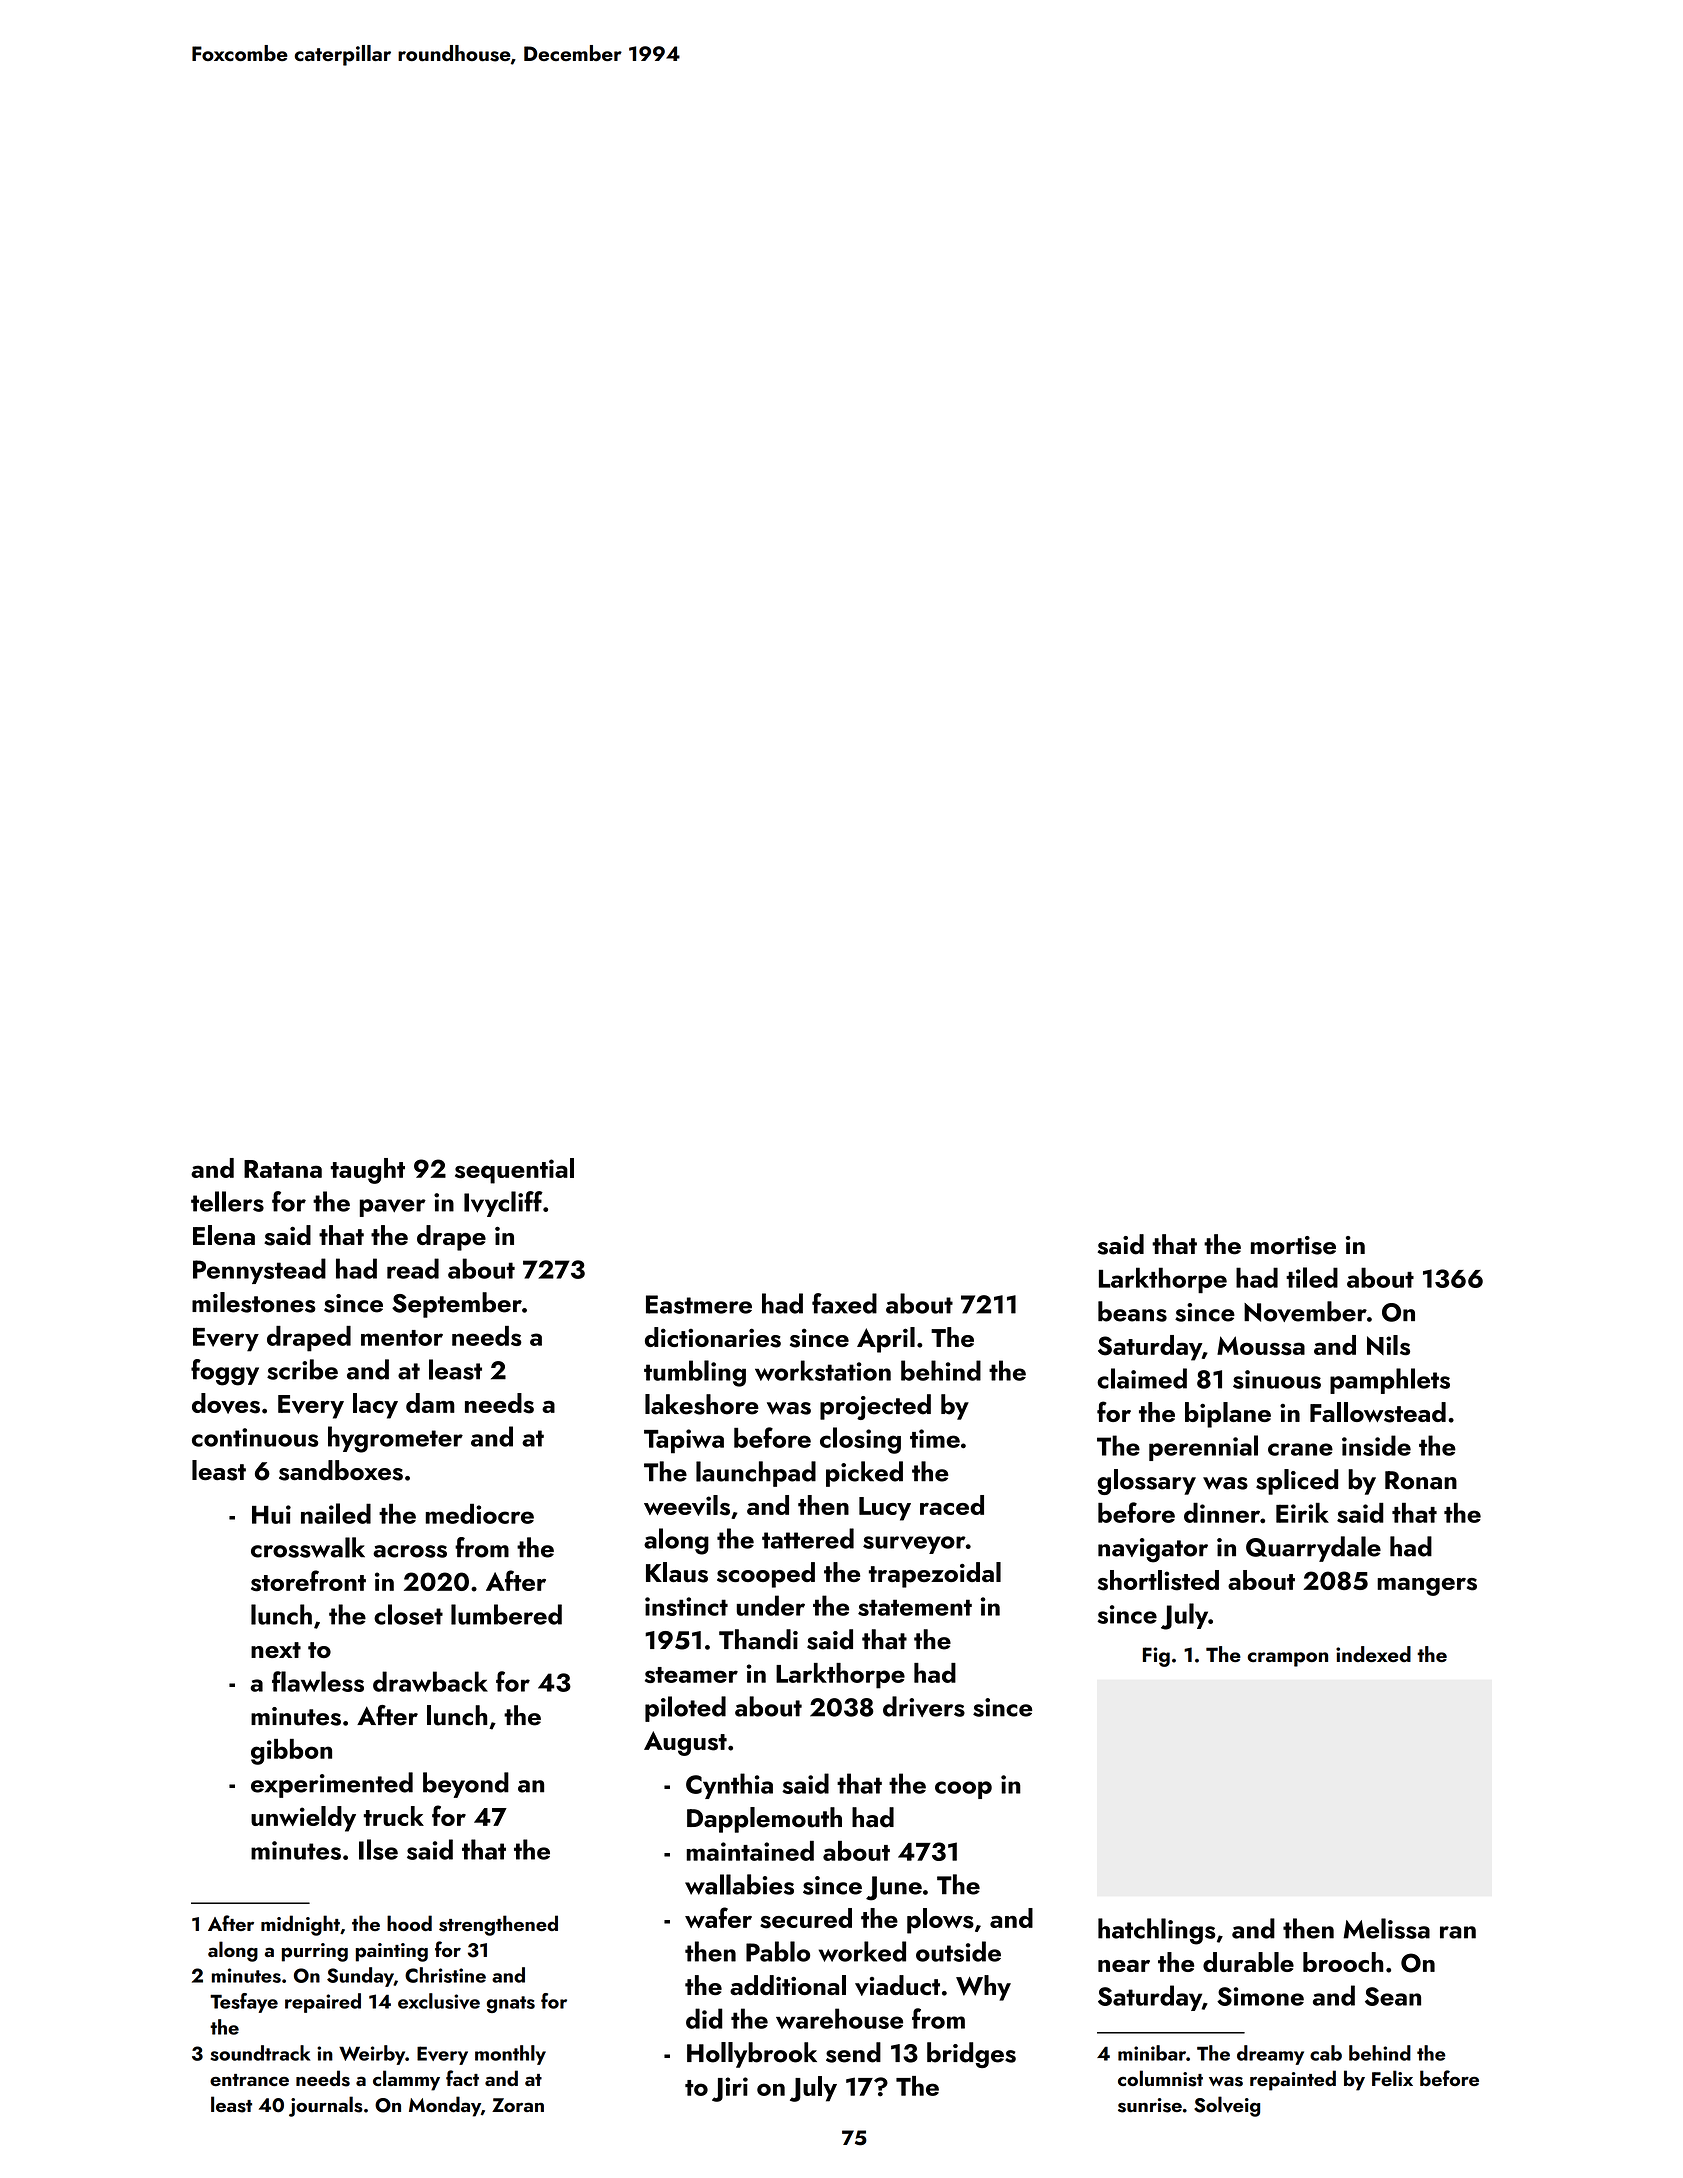 Image resolution: width=1683 pixels, height=2178 pixels. What do you see at coordinates (1388, 1345) in the screenshot?
I see `Nils` at bounding box center [1388, 1345].
